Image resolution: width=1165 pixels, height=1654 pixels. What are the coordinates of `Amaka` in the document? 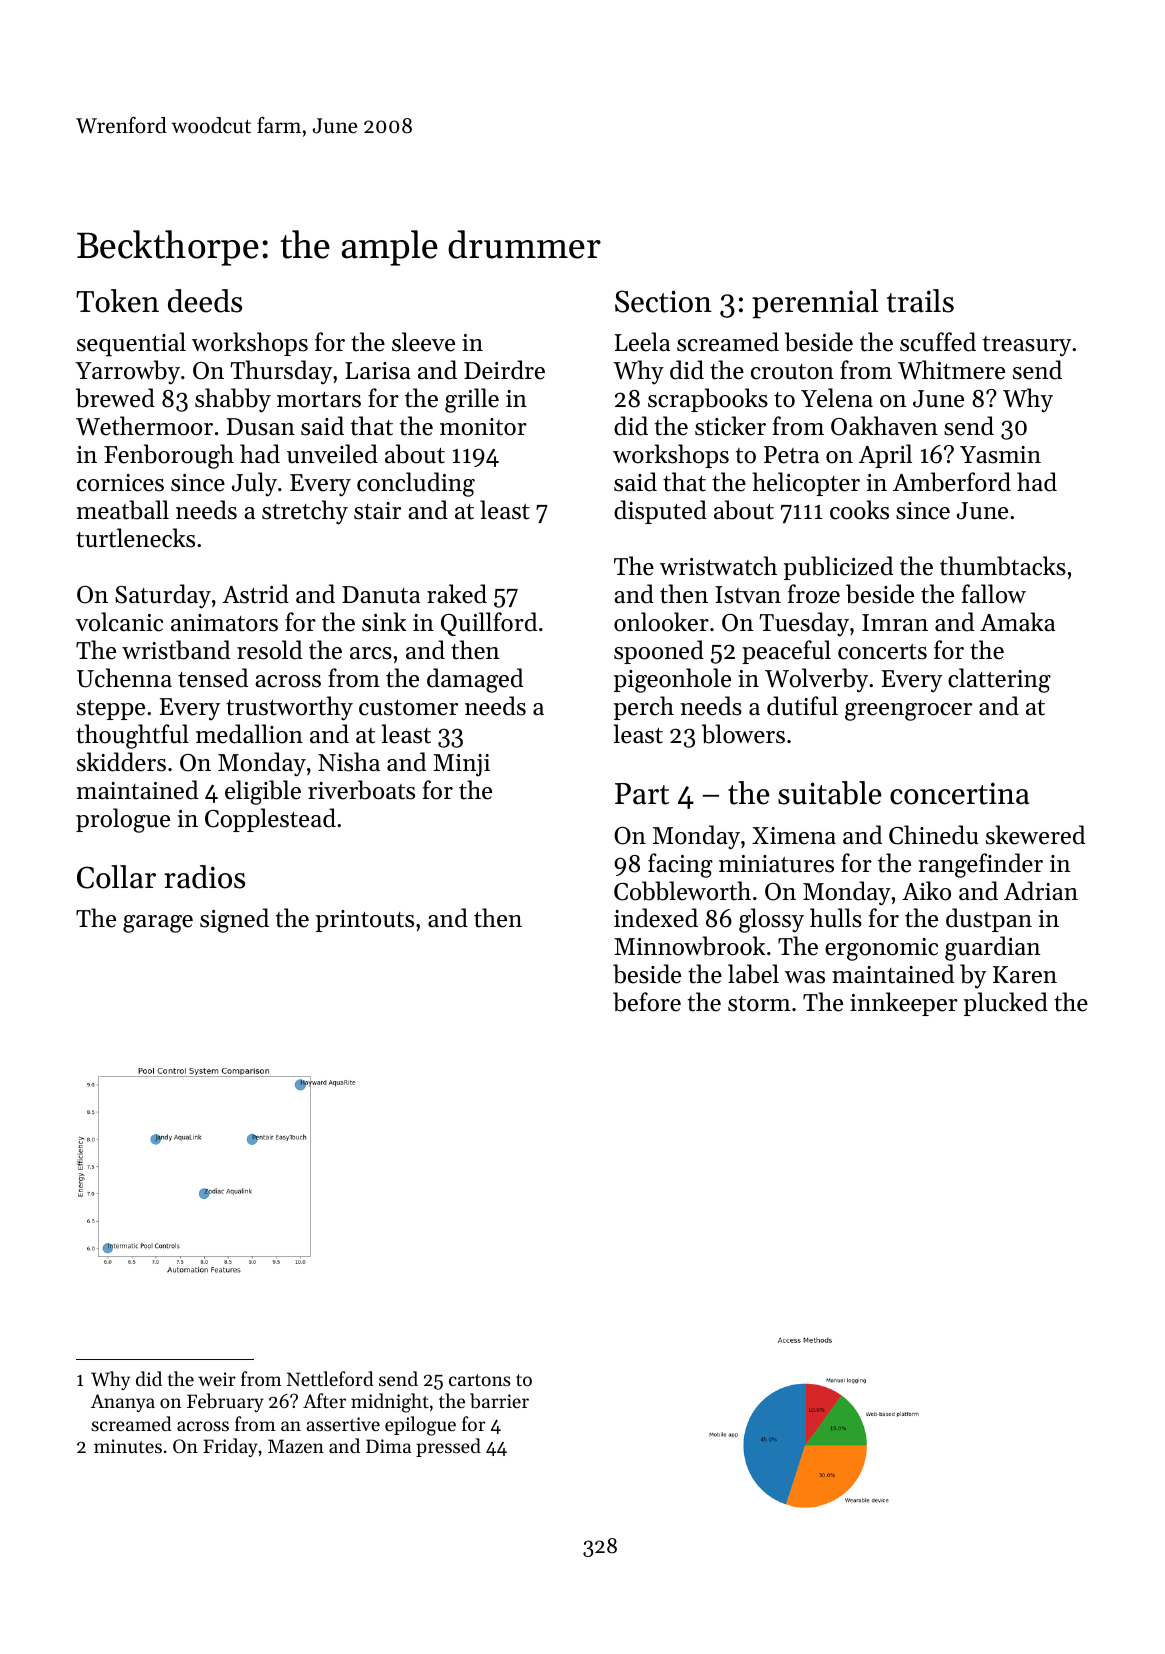 It's located at (1017, 621).
